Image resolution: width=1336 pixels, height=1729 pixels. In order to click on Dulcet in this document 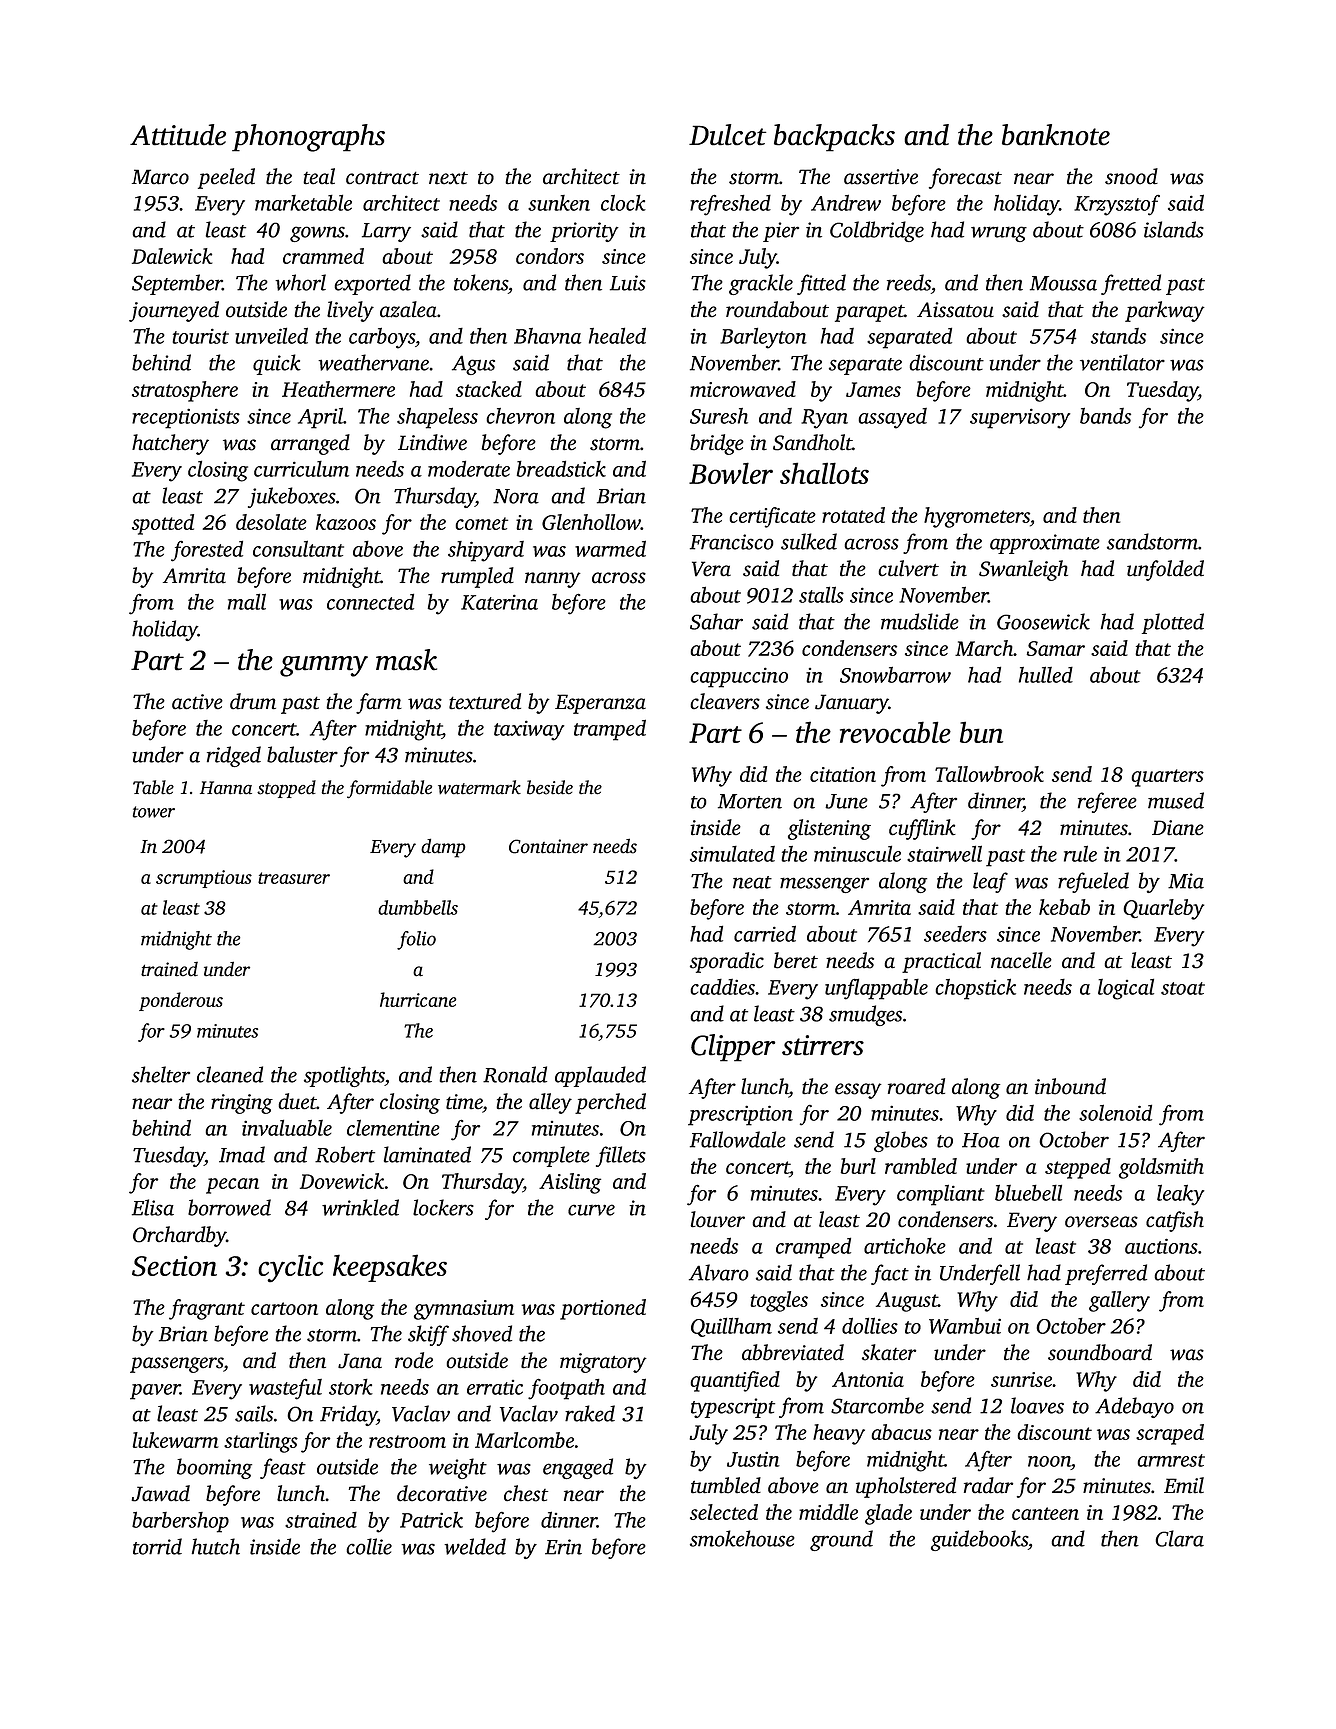, I will do `click(728, 135)`.
